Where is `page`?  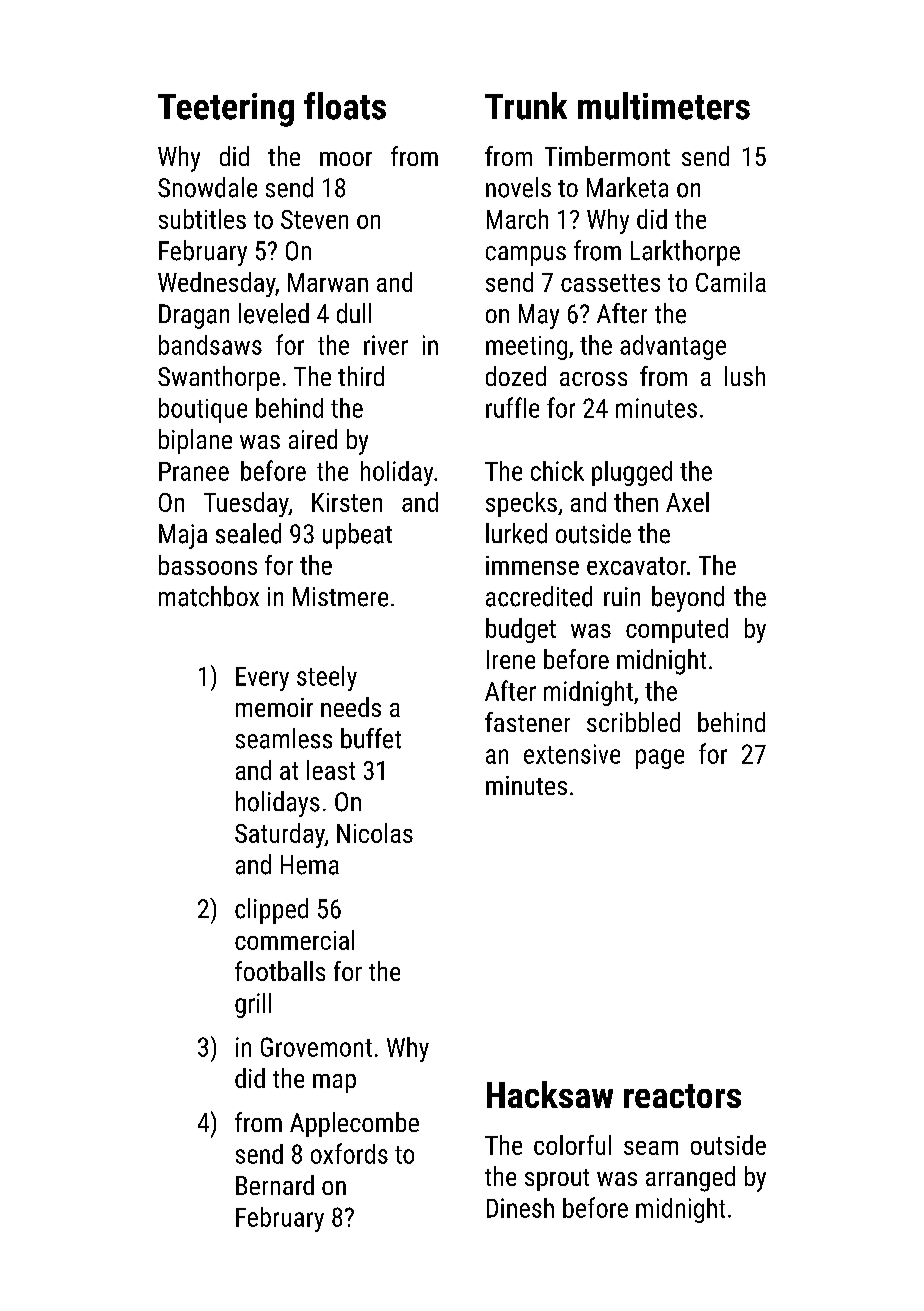
page is located at coordinates (660, 759).
